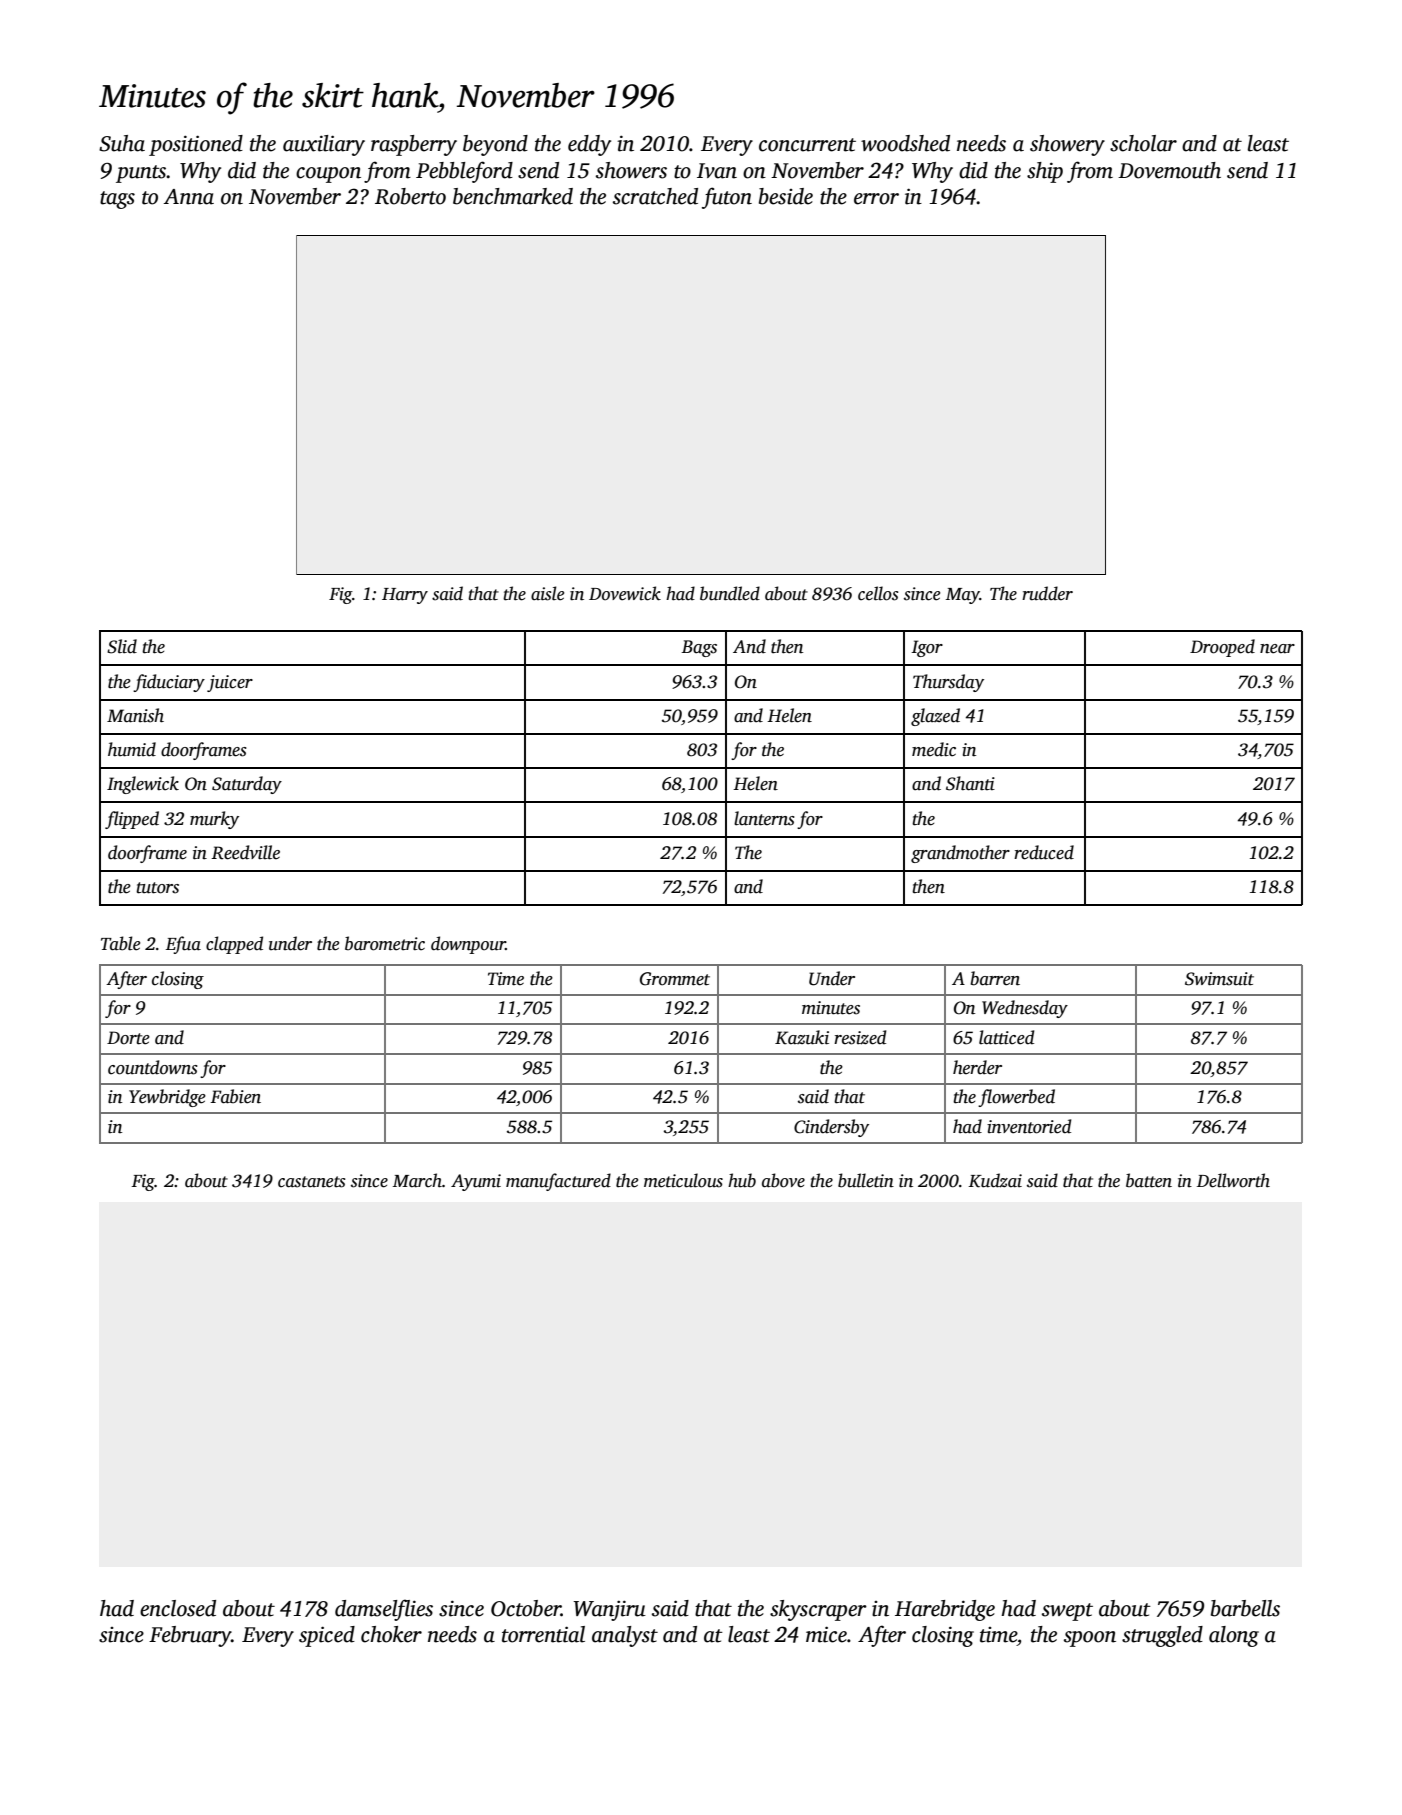  What do you see at coordinates (625, 1636) in the screenshot?
I see `analyst` at bounding box center [625, 1636].
